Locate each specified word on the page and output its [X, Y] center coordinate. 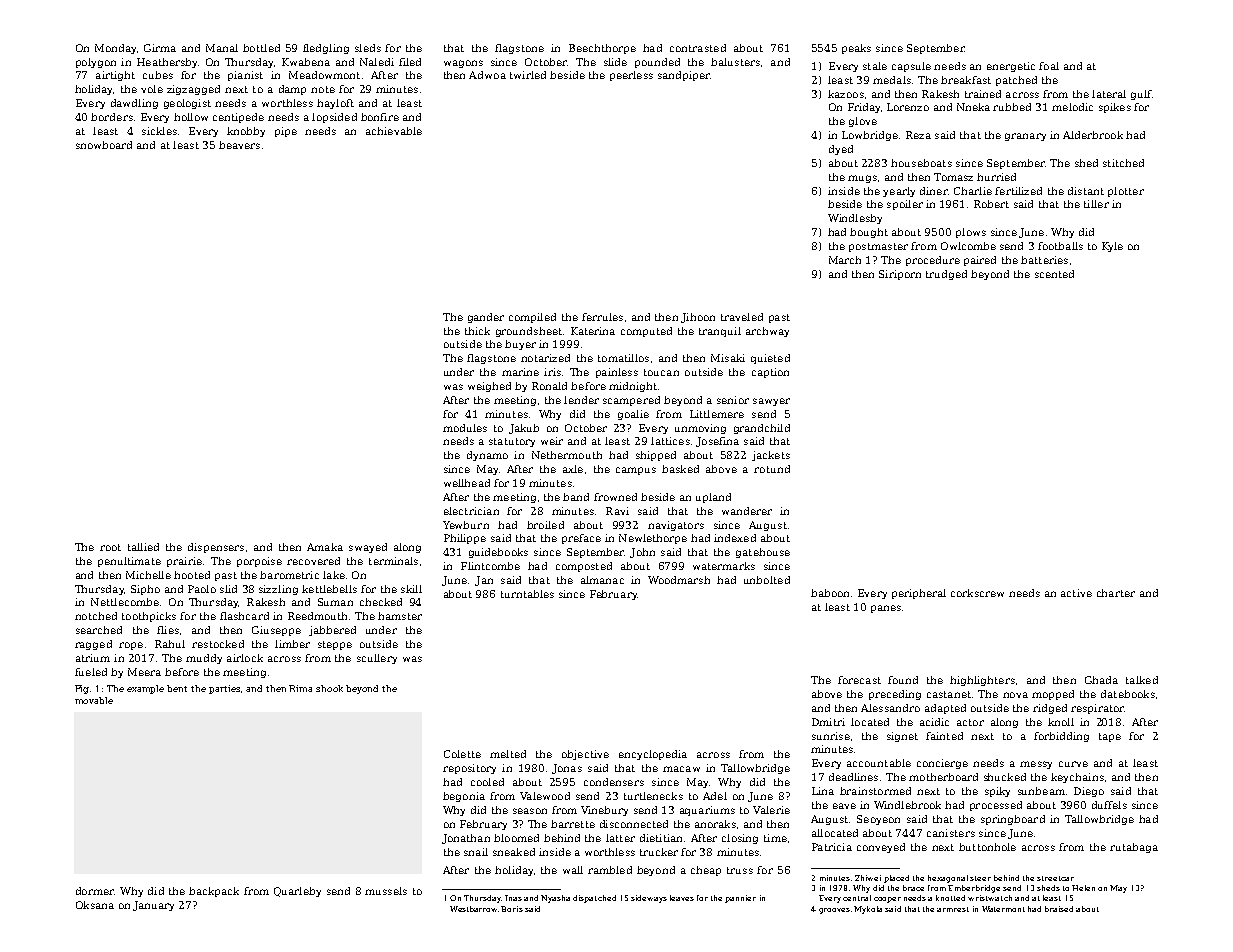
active [1076, 593]
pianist [245, 76]
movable [94, 700]
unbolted [767, 580]
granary [1025, 137]
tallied [143, 547]
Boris [512, 909]
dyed [841, 150]
